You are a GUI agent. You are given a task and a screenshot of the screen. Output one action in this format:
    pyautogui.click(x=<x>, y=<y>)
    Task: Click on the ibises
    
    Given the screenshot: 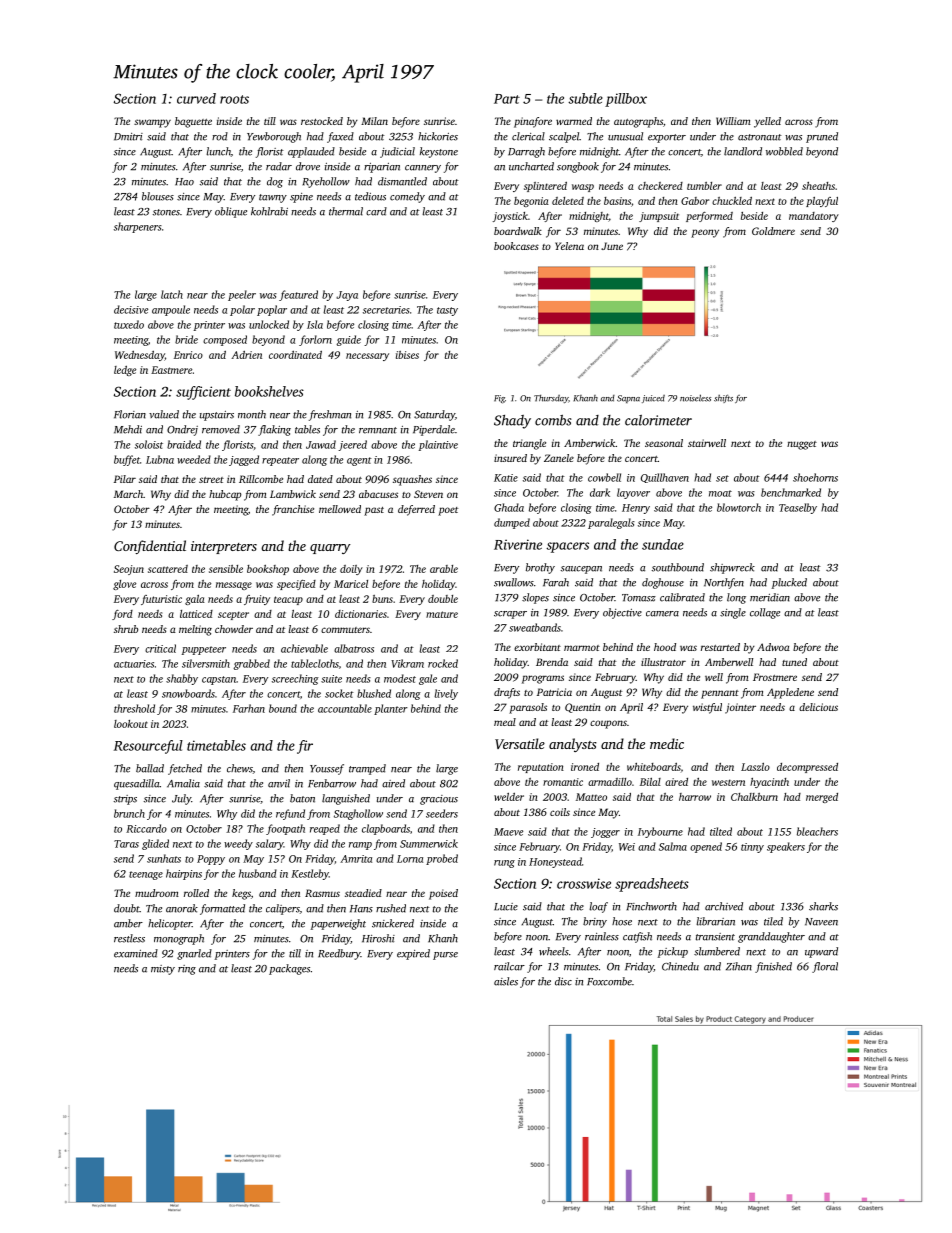 What is the action you would take?
    pyautogui.click(x=407, y=355)
